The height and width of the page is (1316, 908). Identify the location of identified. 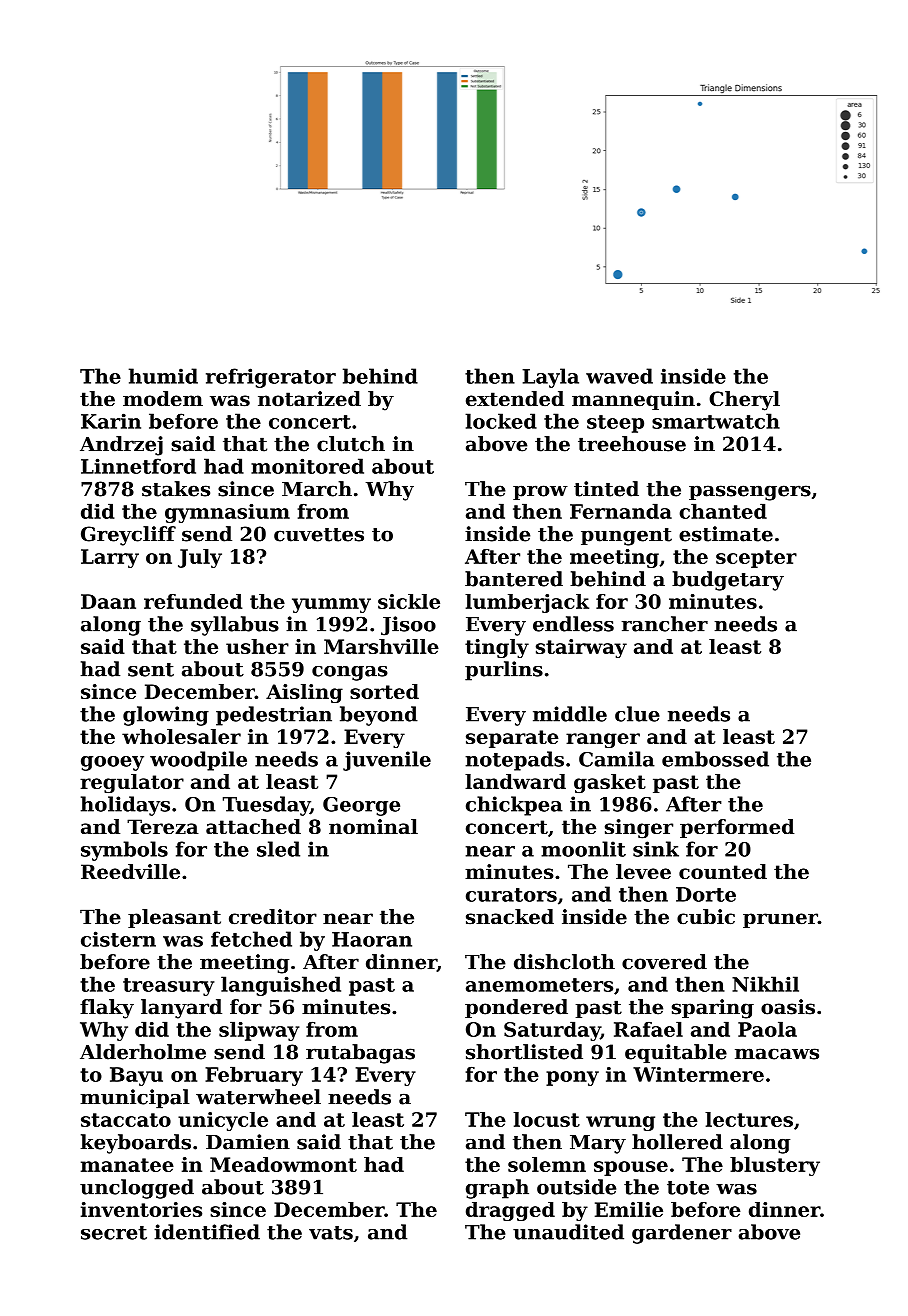
(207, 1232).
